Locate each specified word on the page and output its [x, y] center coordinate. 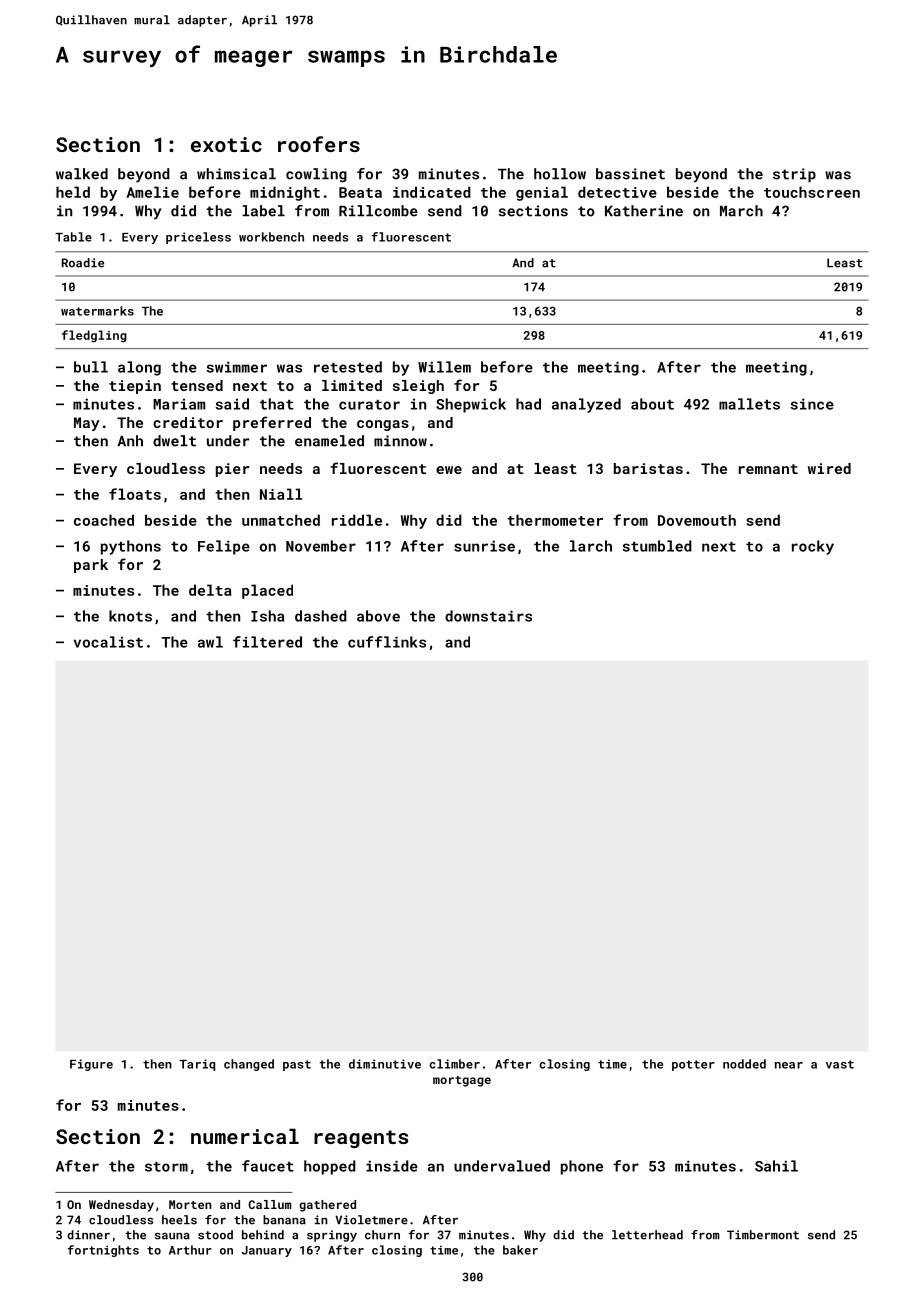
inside [392, 1166]
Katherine [644, 211]
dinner [88, 1235]
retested [348, 367]
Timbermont [763, 1235]
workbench [271, 237]
